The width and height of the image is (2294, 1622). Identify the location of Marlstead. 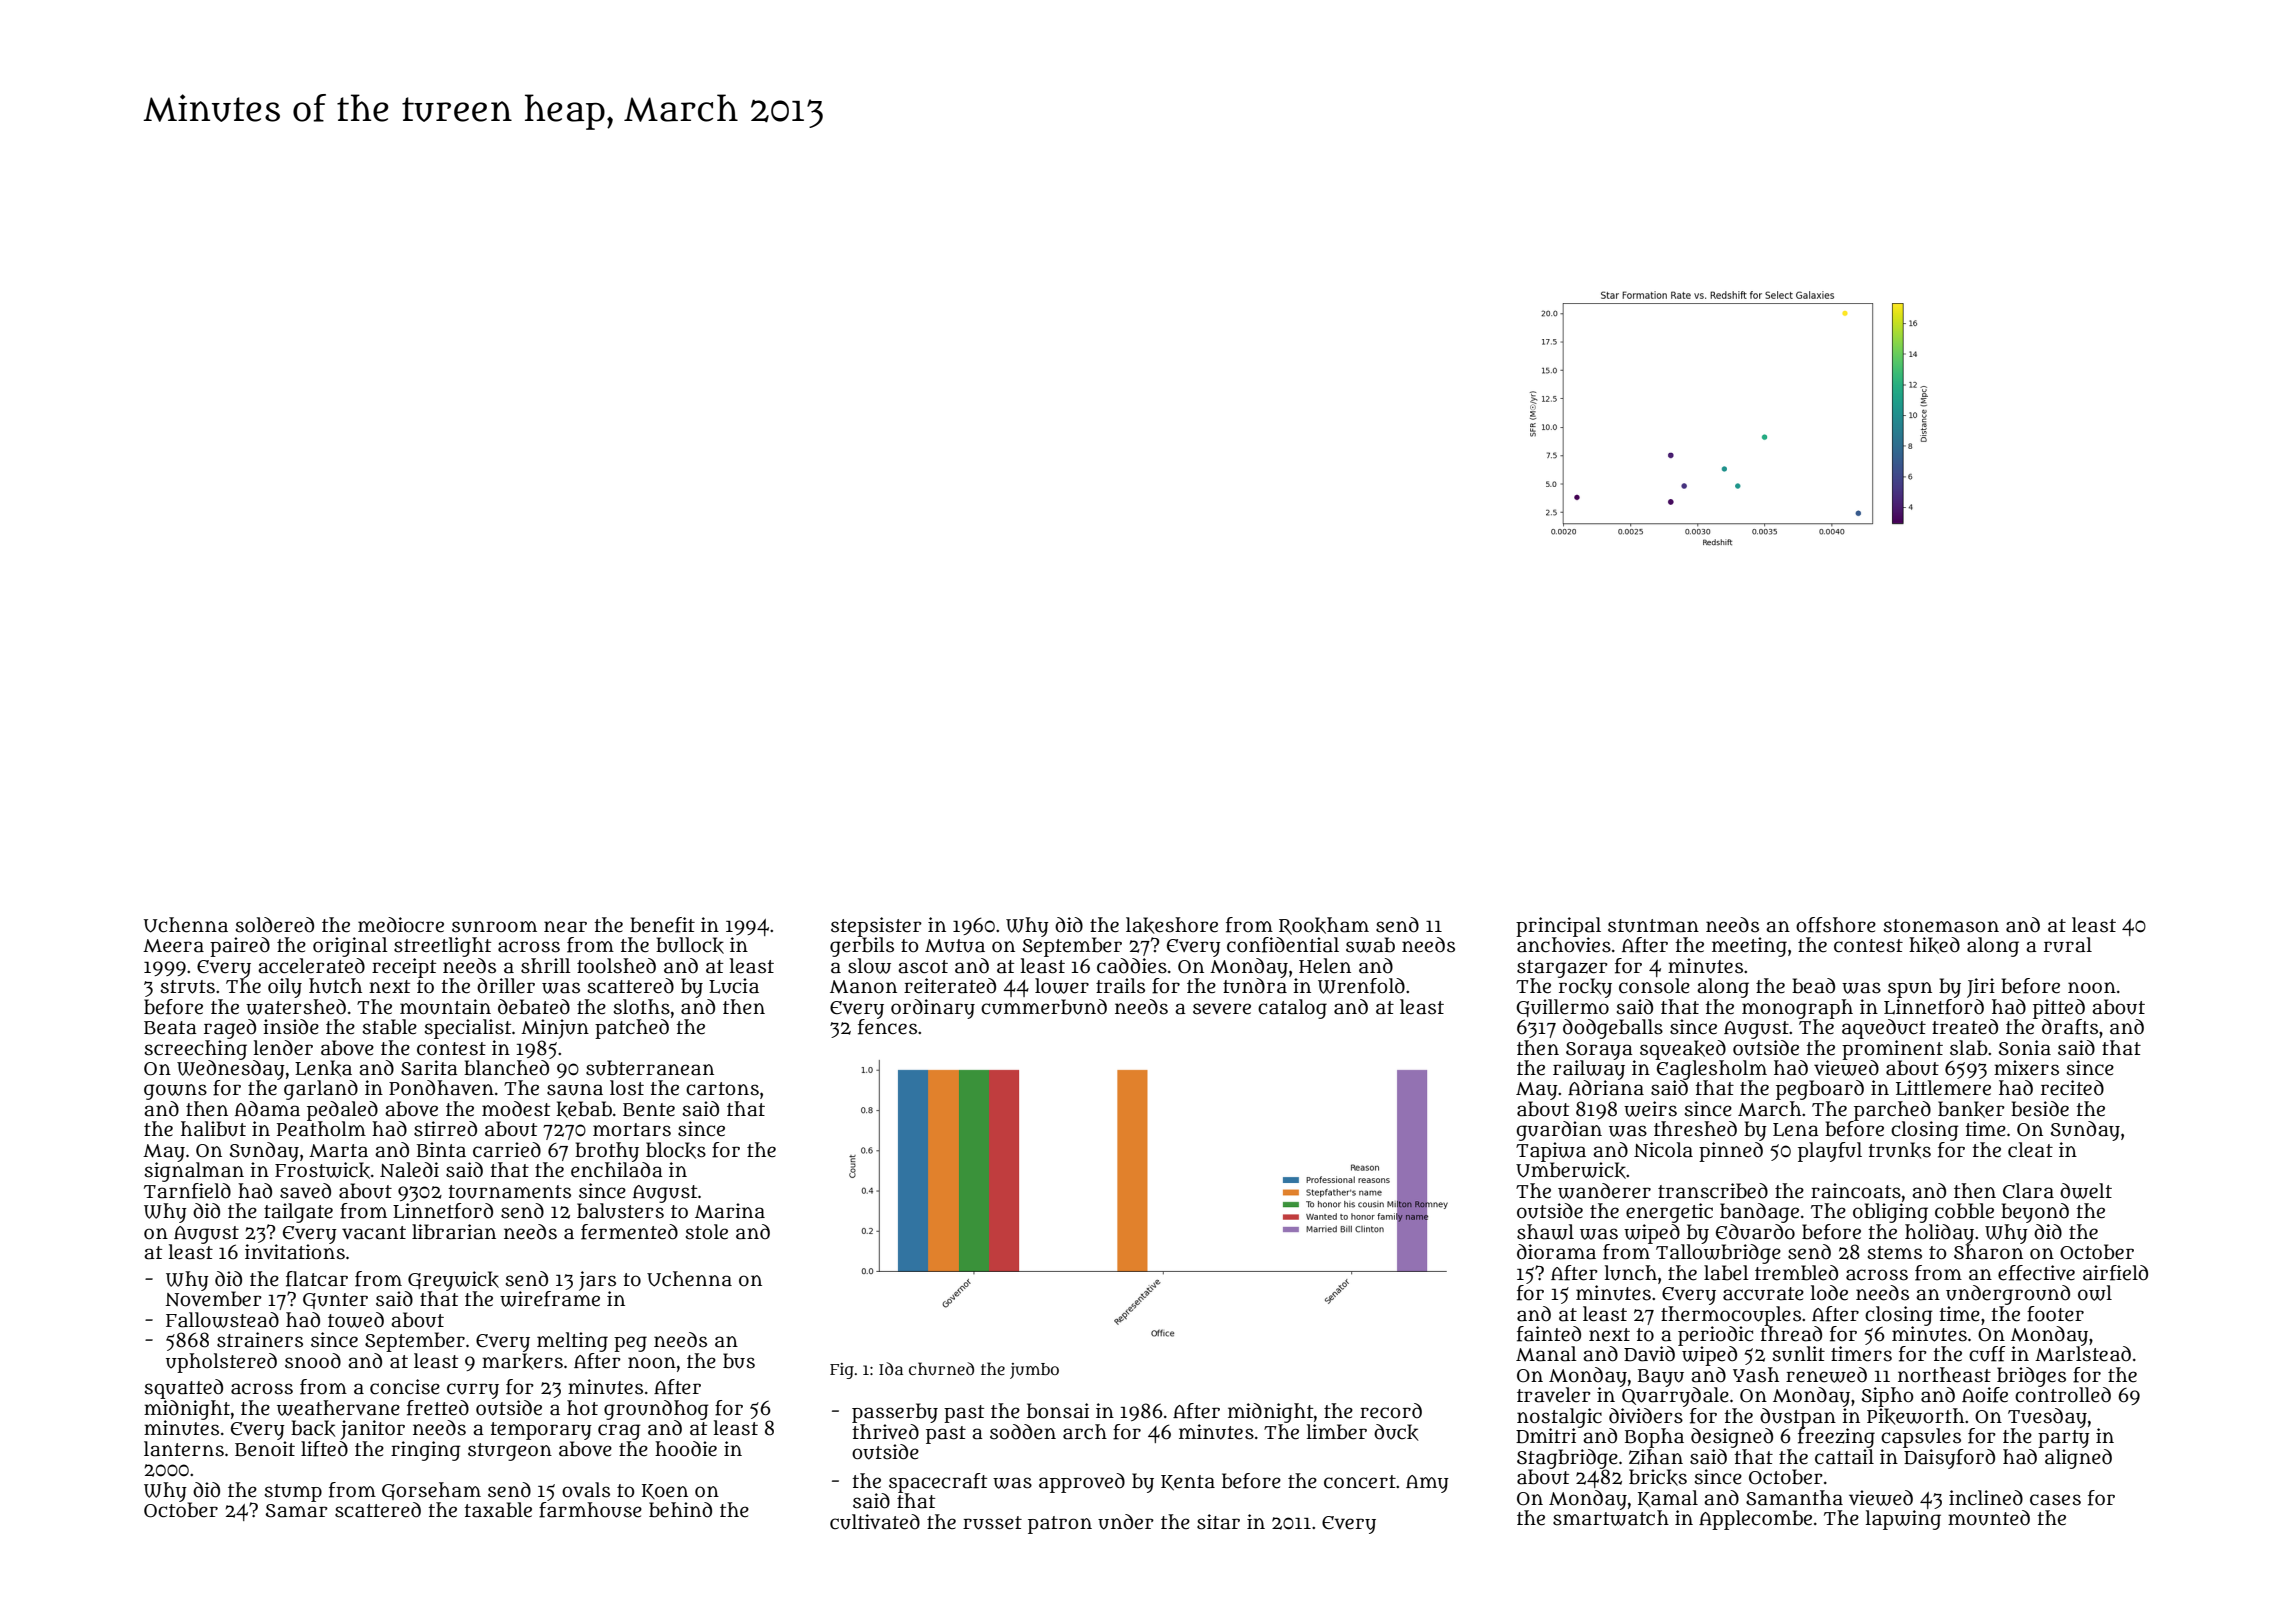
(2083, 1354).
